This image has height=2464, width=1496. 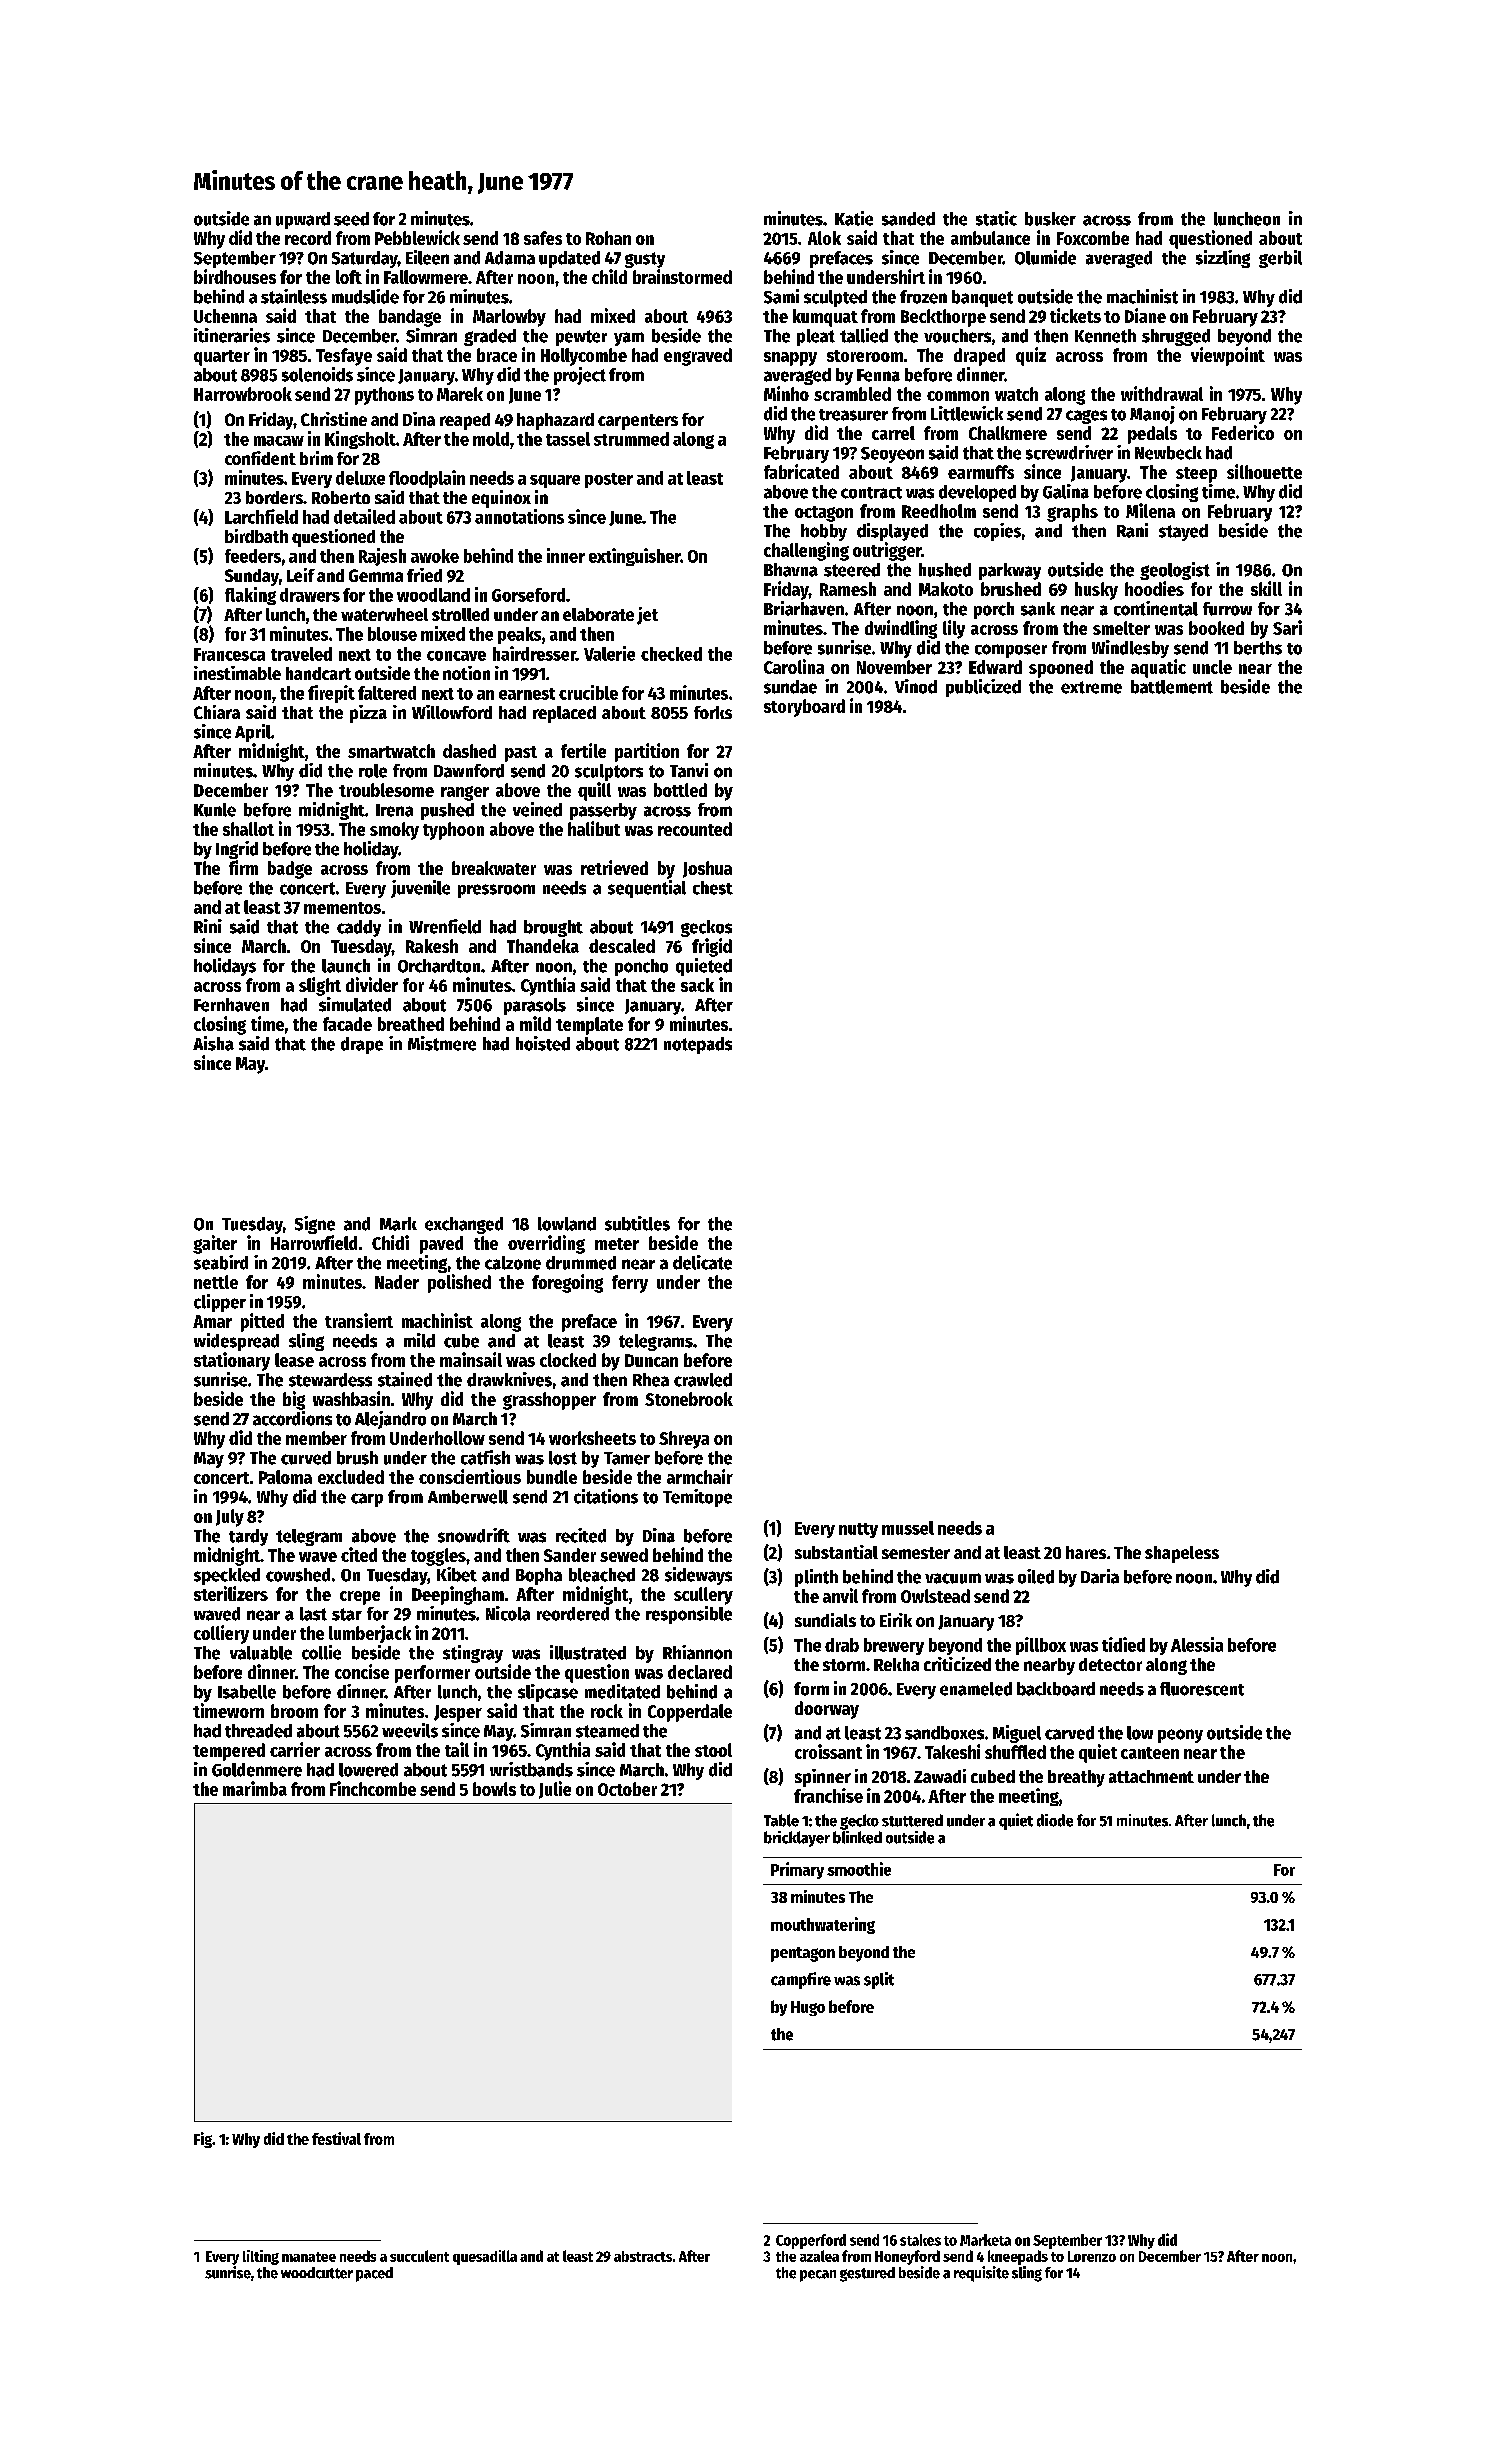 What do you see at coordinates (336, 2138) in the image?
I see `festival` at bounding box center [336, 2138].
